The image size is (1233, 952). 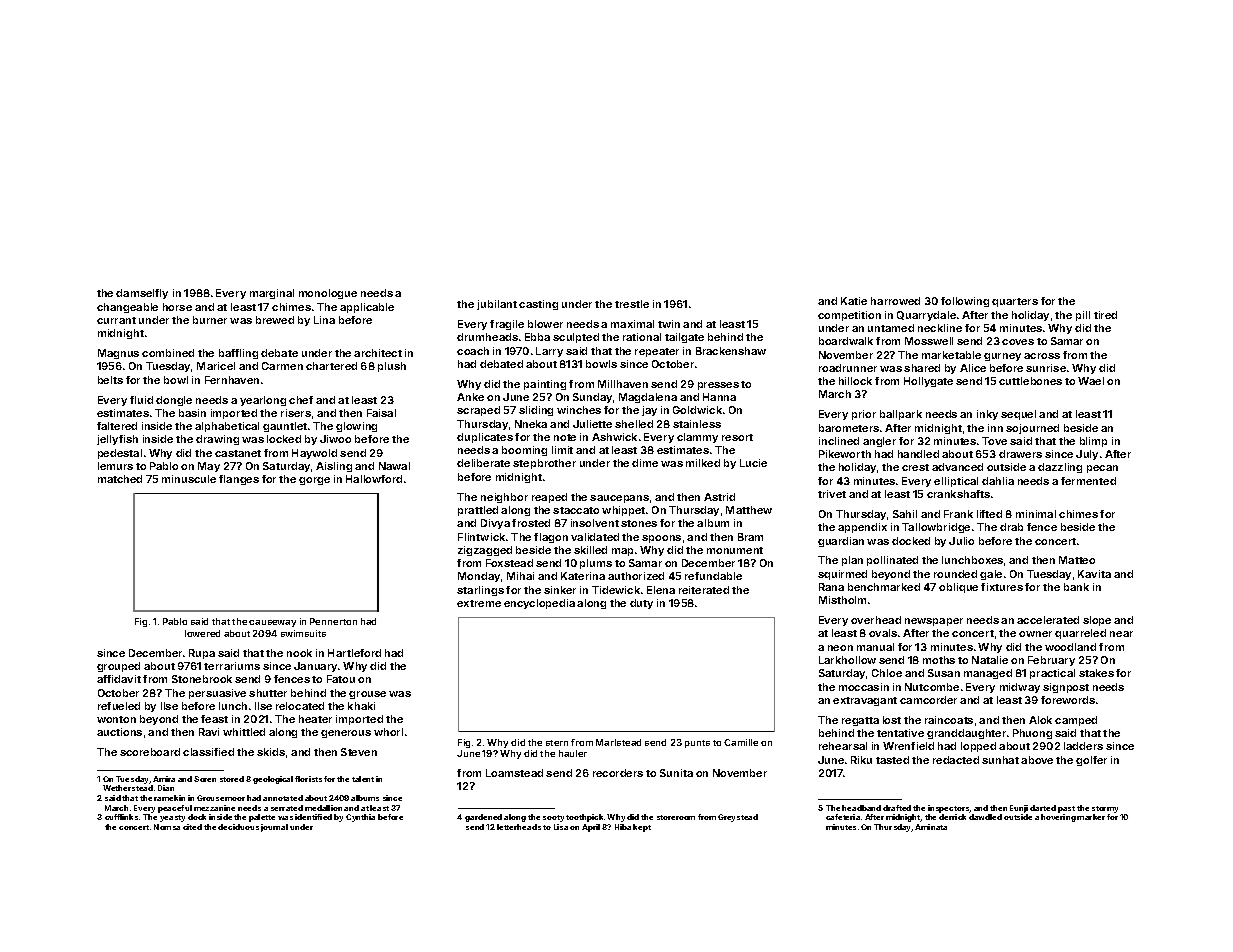 I want to click on minuscule, so click(x=189, y=479).
